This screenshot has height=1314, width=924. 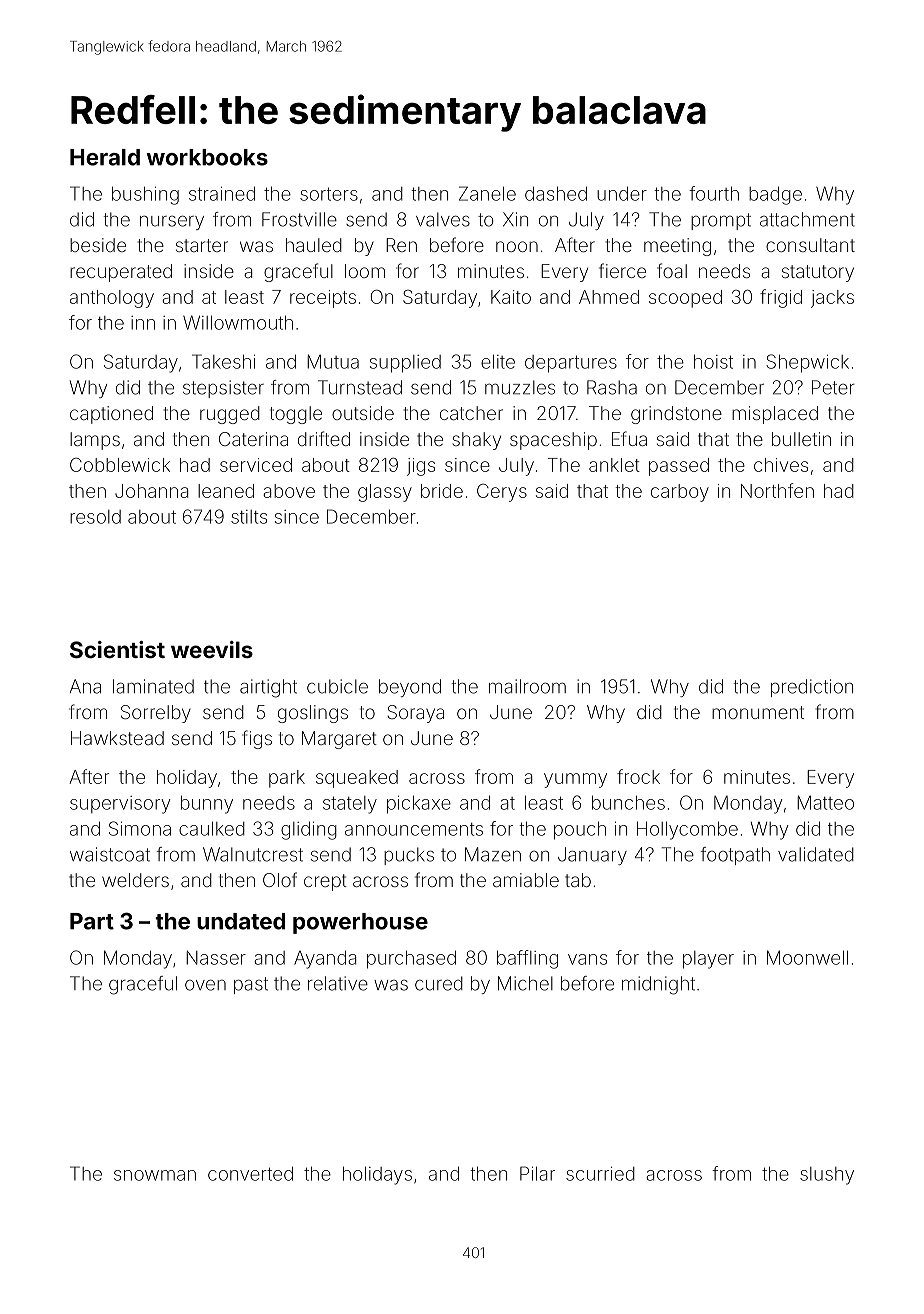 I want to click on figs, so click(x=257, y=739).
